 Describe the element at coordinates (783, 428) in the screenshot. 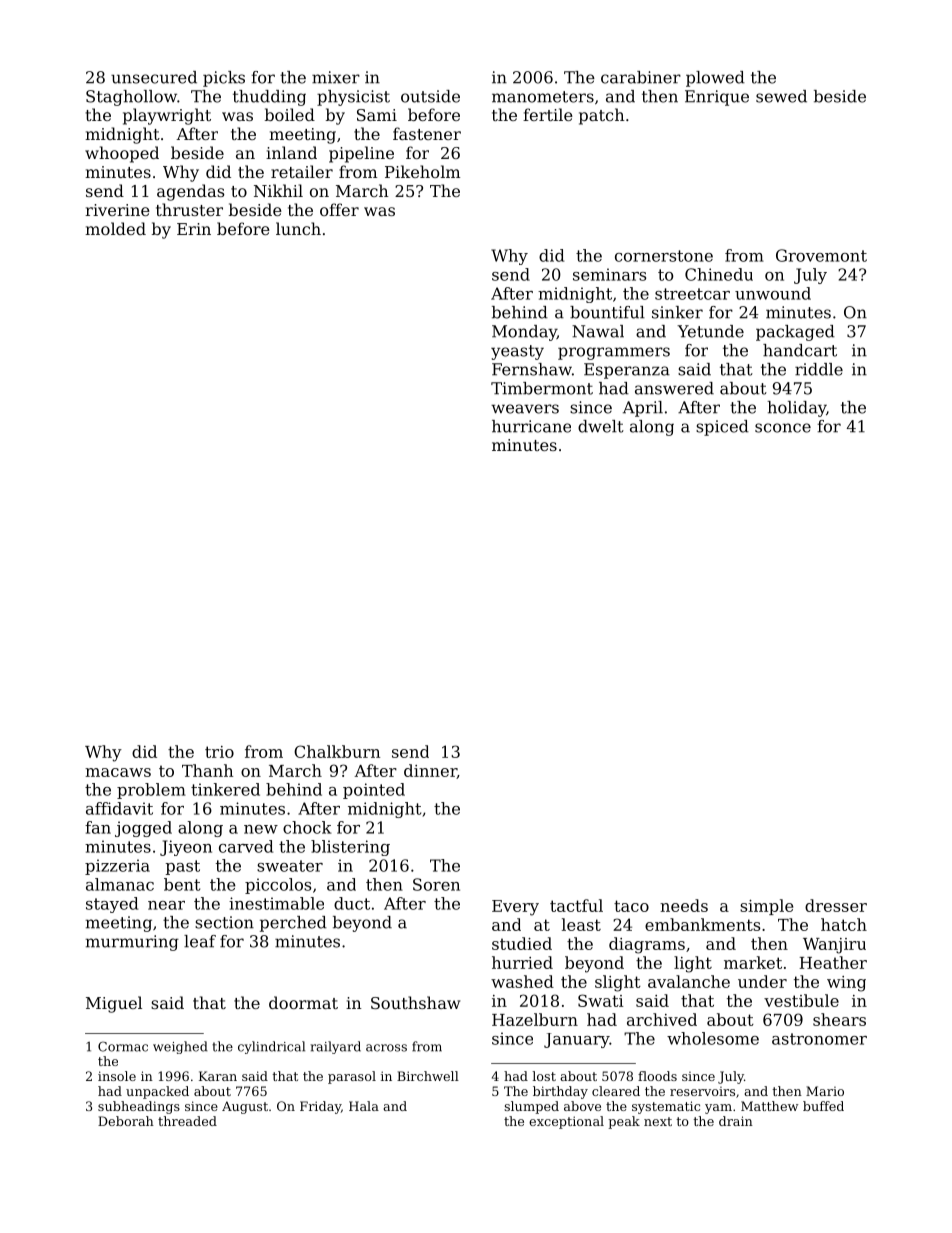

I see `sconce` at that location.
